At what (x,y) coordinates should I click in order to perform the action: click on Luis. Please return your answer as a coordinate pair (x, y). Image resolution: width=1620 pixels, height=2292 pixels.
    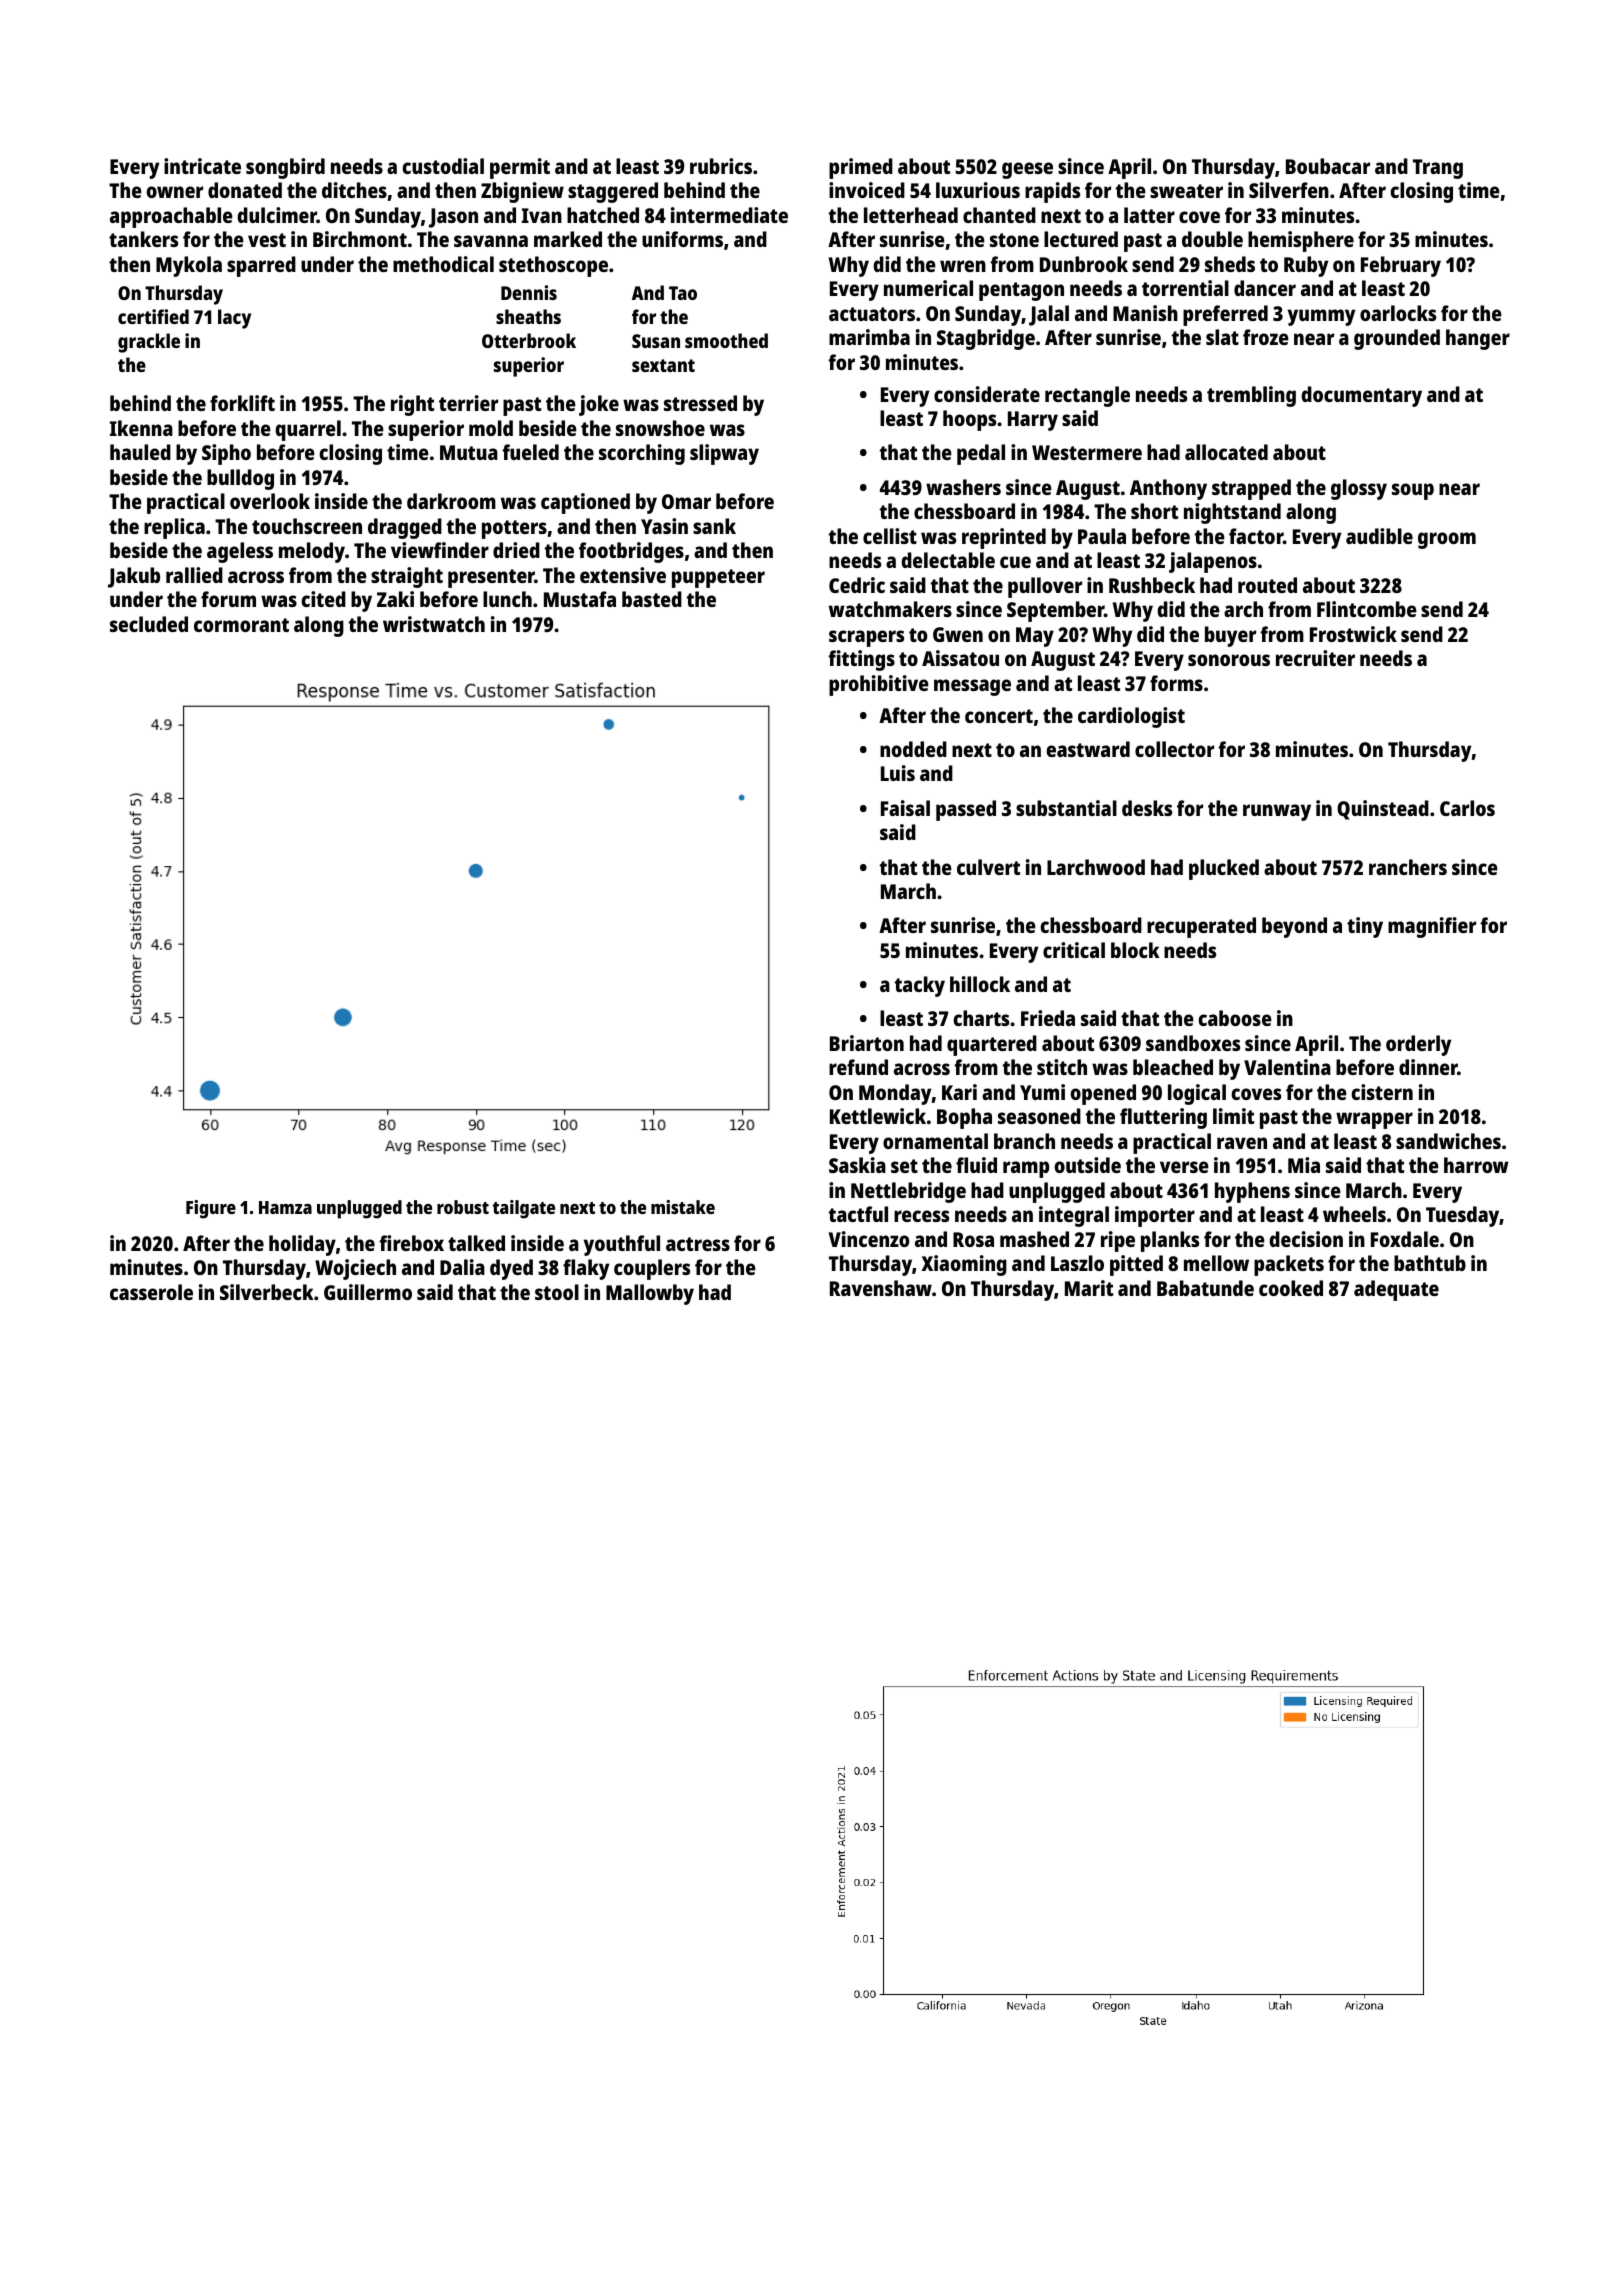
    Looking at the image, I should click on (898, 773).
